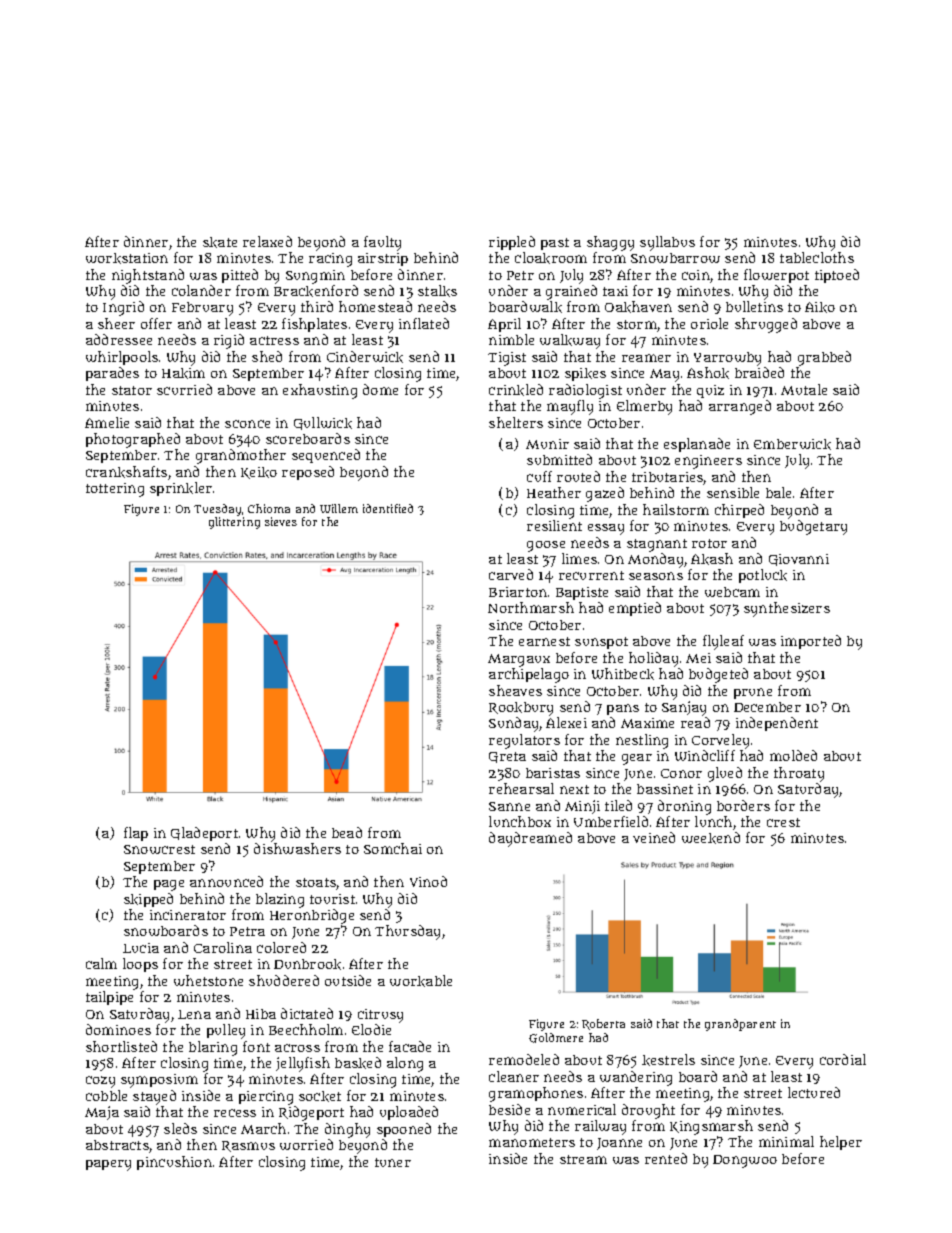 The height and width of the image is (1233, 952). I want to click on flap, so click(136, 834).
